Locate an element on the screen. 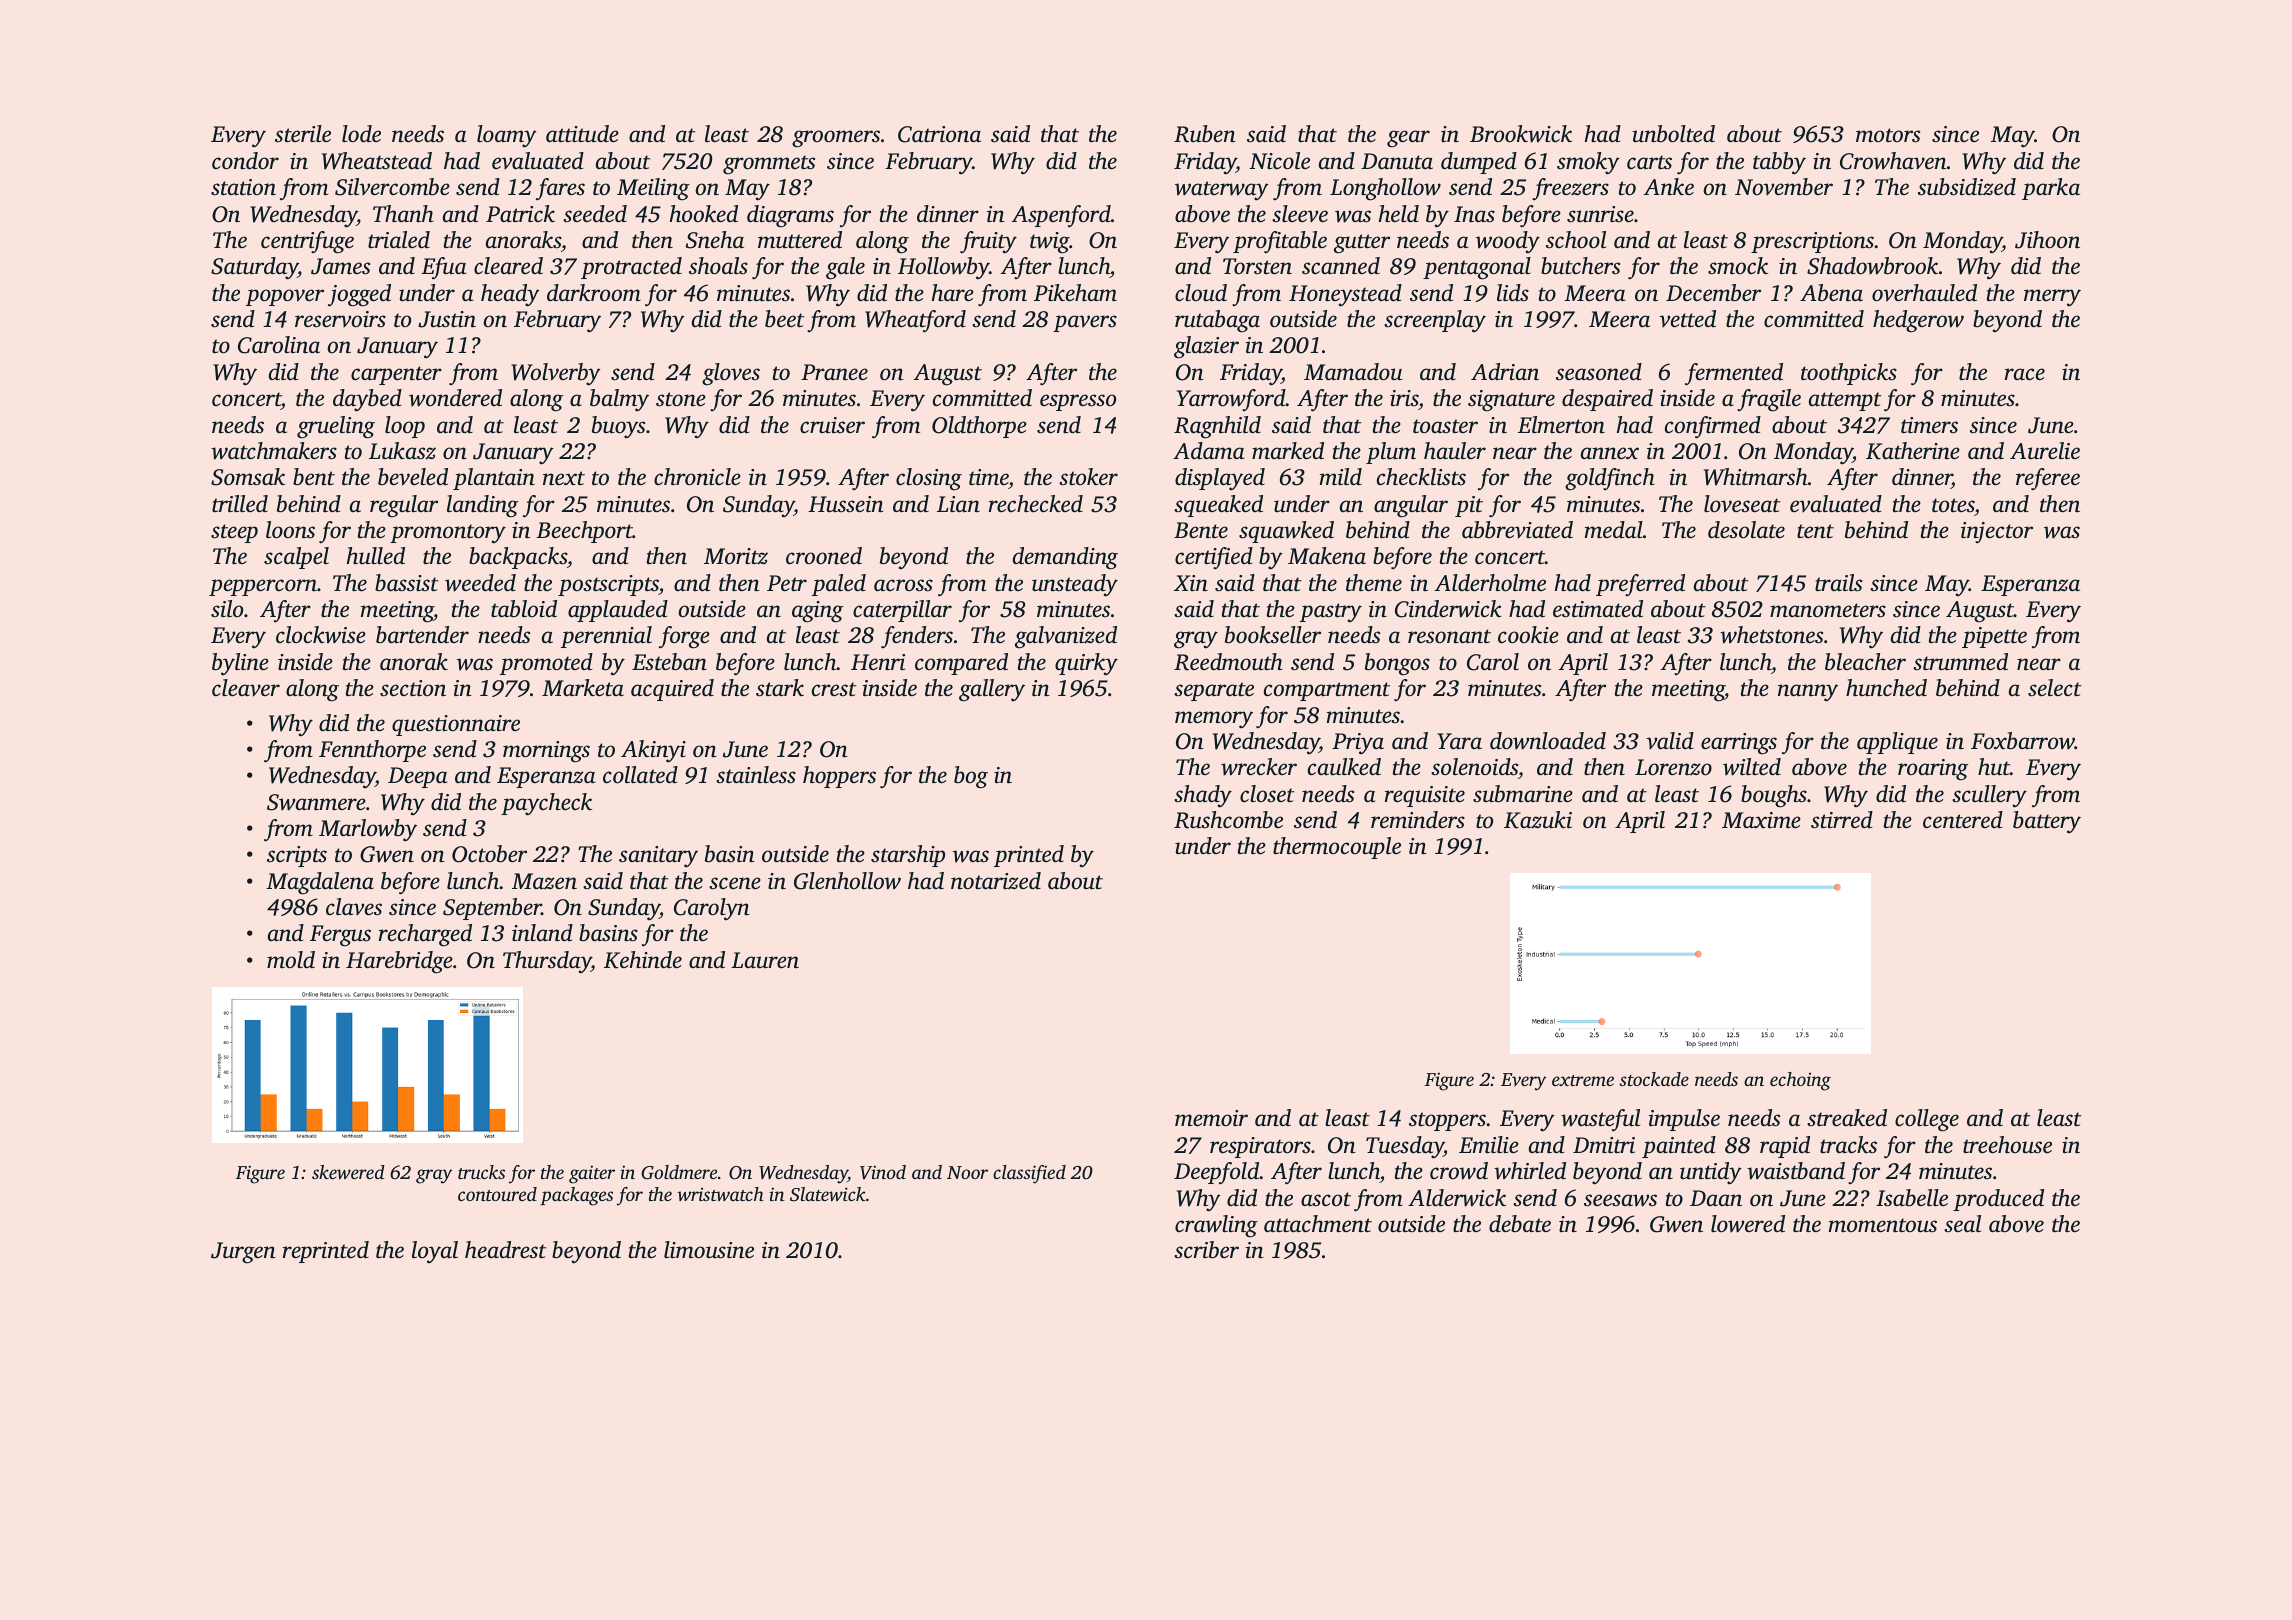  caulked is located at coordinates (1344, 767).
